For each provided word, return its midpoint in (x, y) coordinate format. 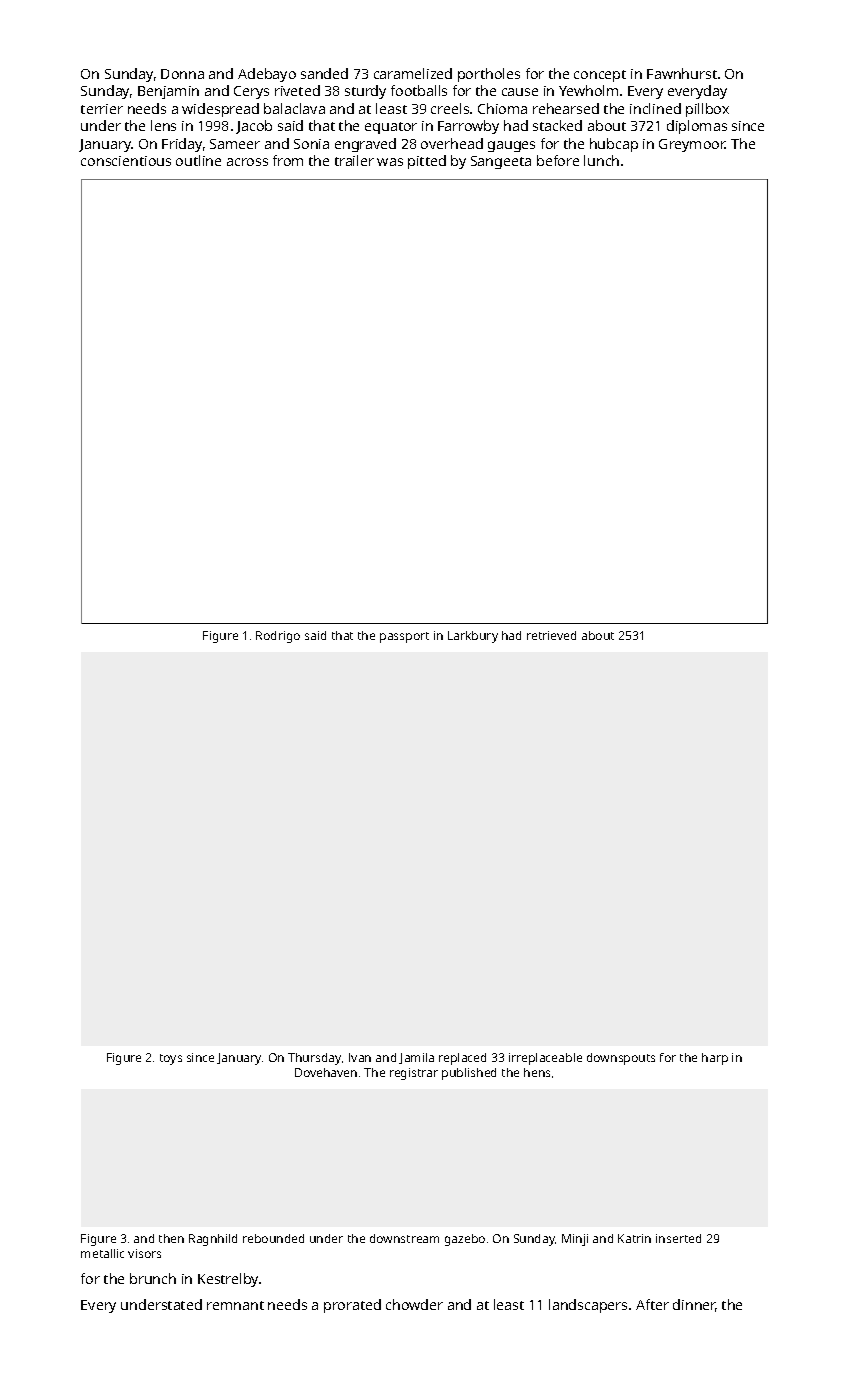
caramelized (413, 73)
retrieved (551, 635)
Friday (182, 145)
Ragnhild (213, 1240)
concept (600, 76)
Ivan (360, 1057)
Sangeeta (501, 162)
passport (404, 637)
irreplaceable (545, 1059)
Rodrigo (278, 637)
